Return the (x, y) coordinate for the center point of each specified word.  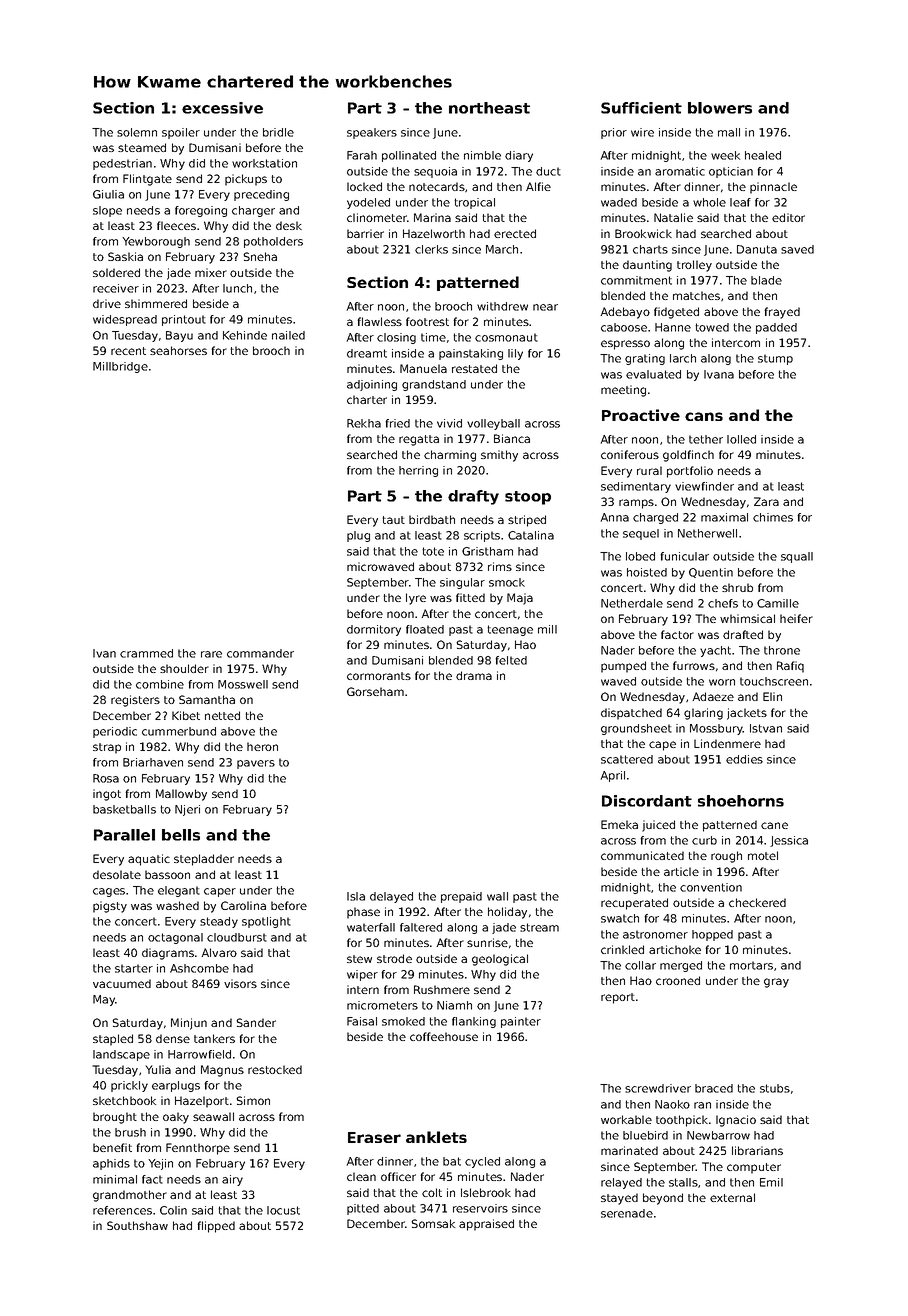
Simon (253, 1100)
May (104, 1000)
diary (519, 156)
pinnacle (773, 188)
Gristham (487, 551)
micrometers (382, 1005)
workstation (264, 163)
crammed (146, 653)
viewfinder (704, 486)
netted (222, 715)
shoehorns (741, 801)
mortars (751, 965)
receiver (116, 288)
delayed (391, 897)
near (545, 307)
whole (709, 202)
